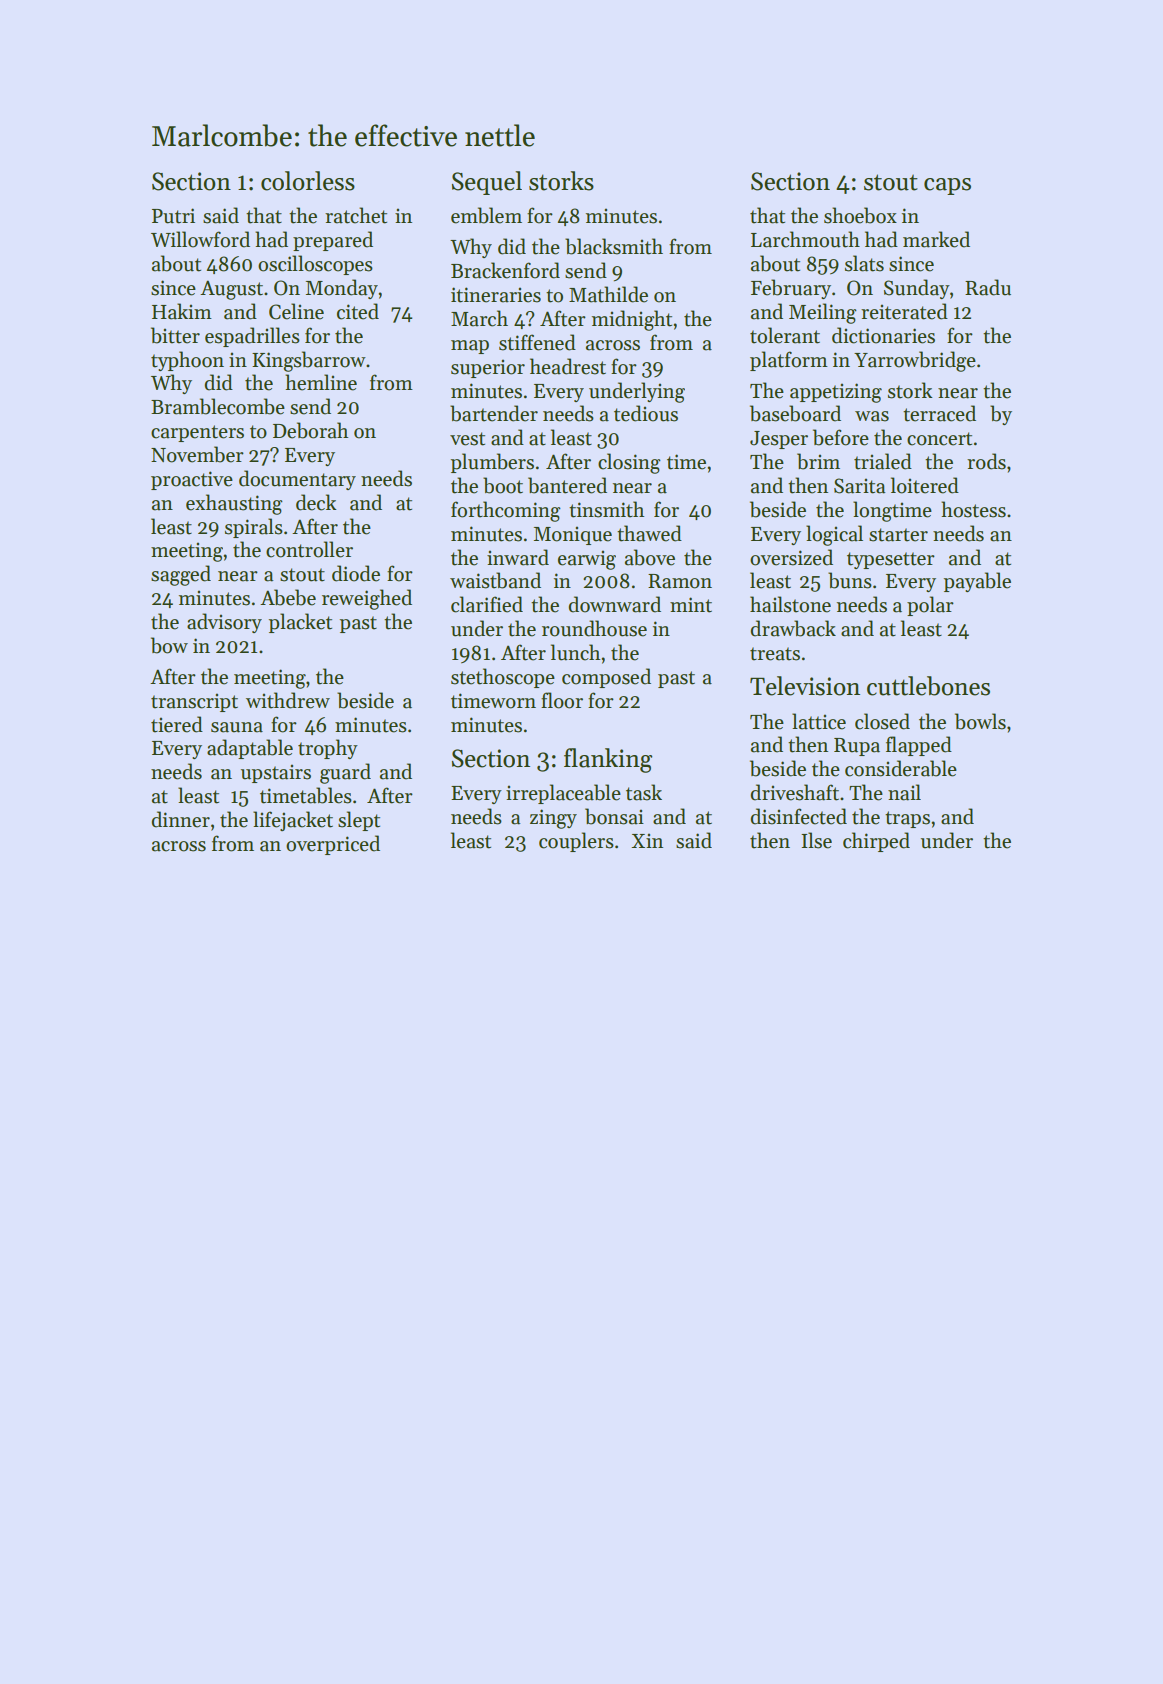 This screenshot has width=1163, height=1684. What do you see at coordinates (939, 413) in the screenshot?
I see `terraced` at bounding box center [939, 413].
